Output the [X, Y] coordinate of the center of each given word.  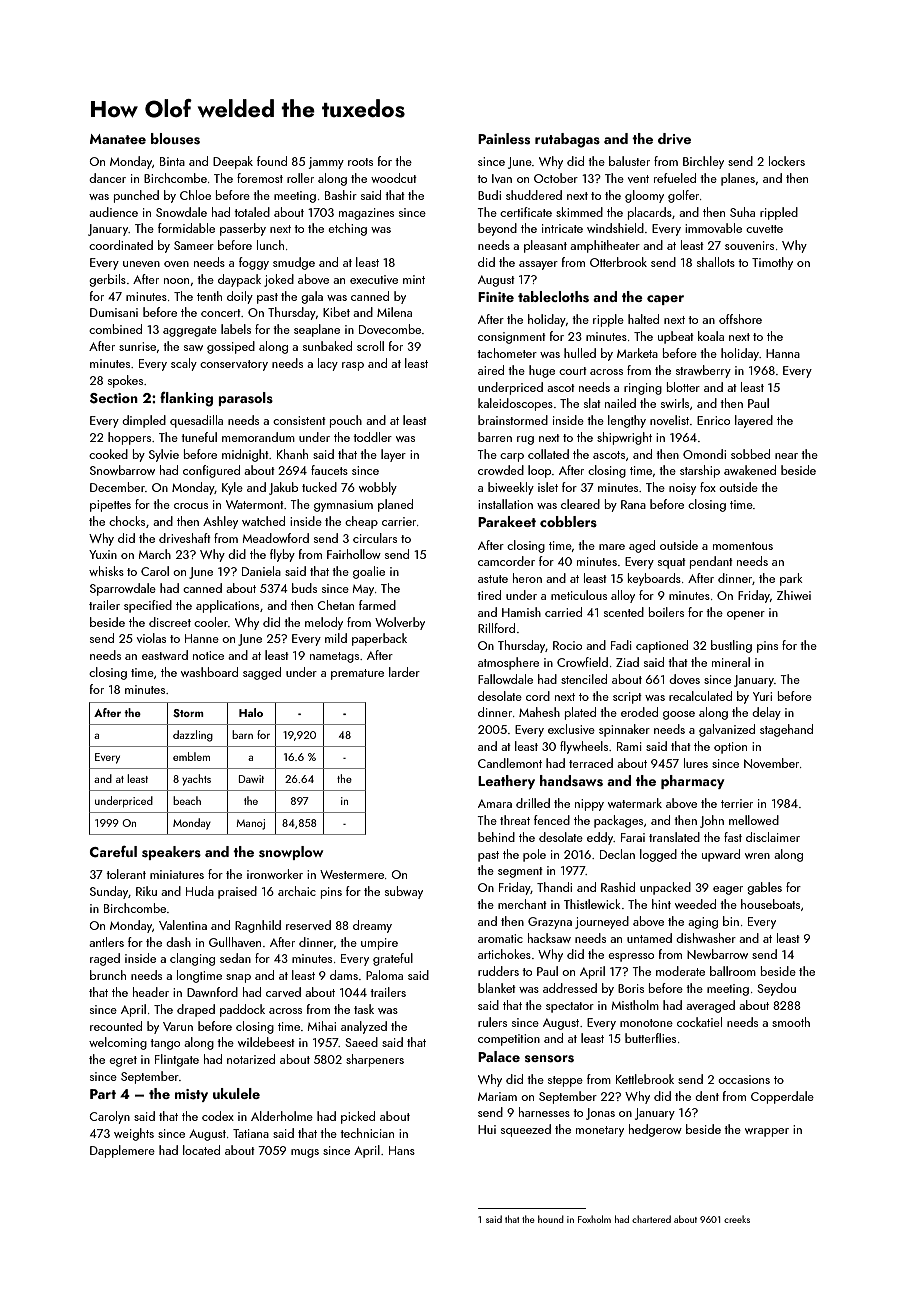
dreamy [372, 926]
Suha [742, 212]
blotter [683, 387]
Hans [402, 1150]
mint [414, 279]
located [201, 1150]
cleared [580, 504]
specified [148, 606]
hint [661, 904]
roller [300, 178]
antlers [106, 942]
